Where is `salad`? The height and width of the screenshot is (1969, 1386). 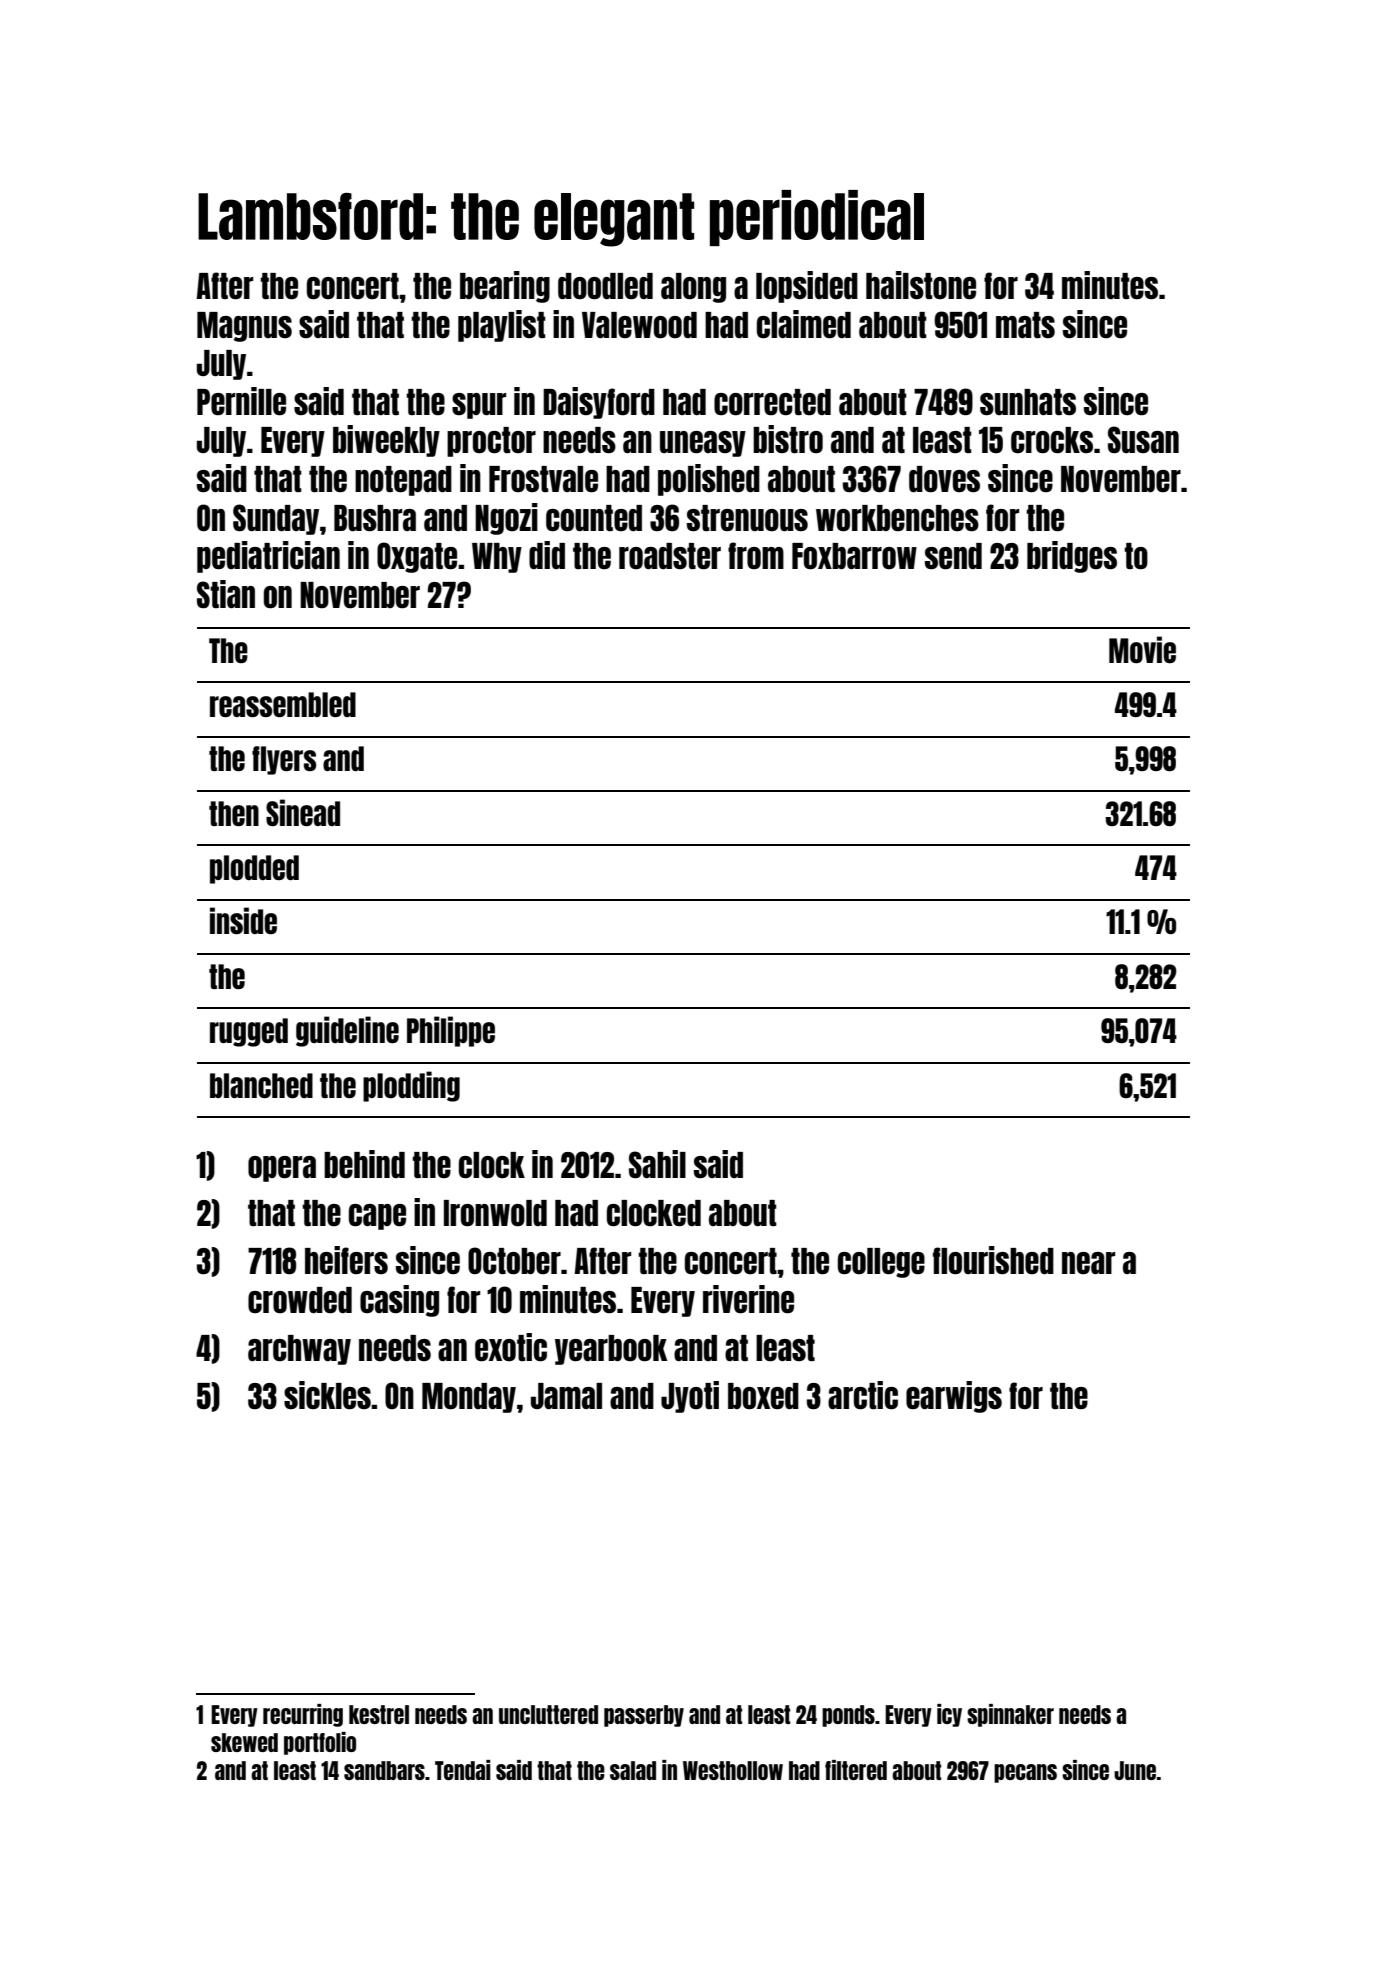
salad is located at coordinates (633, 1770).
